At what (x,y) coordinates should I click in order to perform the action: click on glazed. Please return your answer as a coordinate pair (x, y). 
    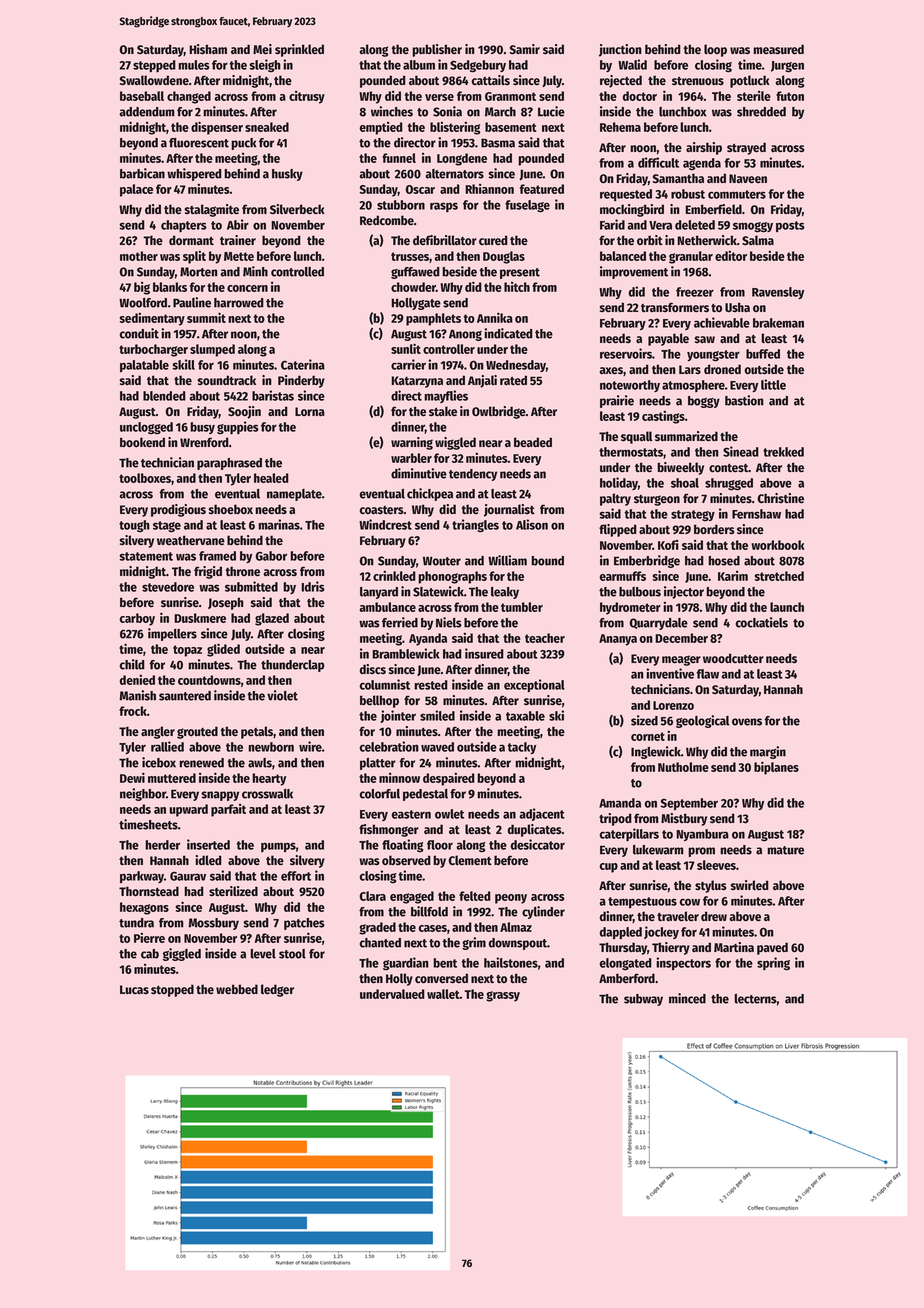
    Looking at the image, I should click on (272, 619).
